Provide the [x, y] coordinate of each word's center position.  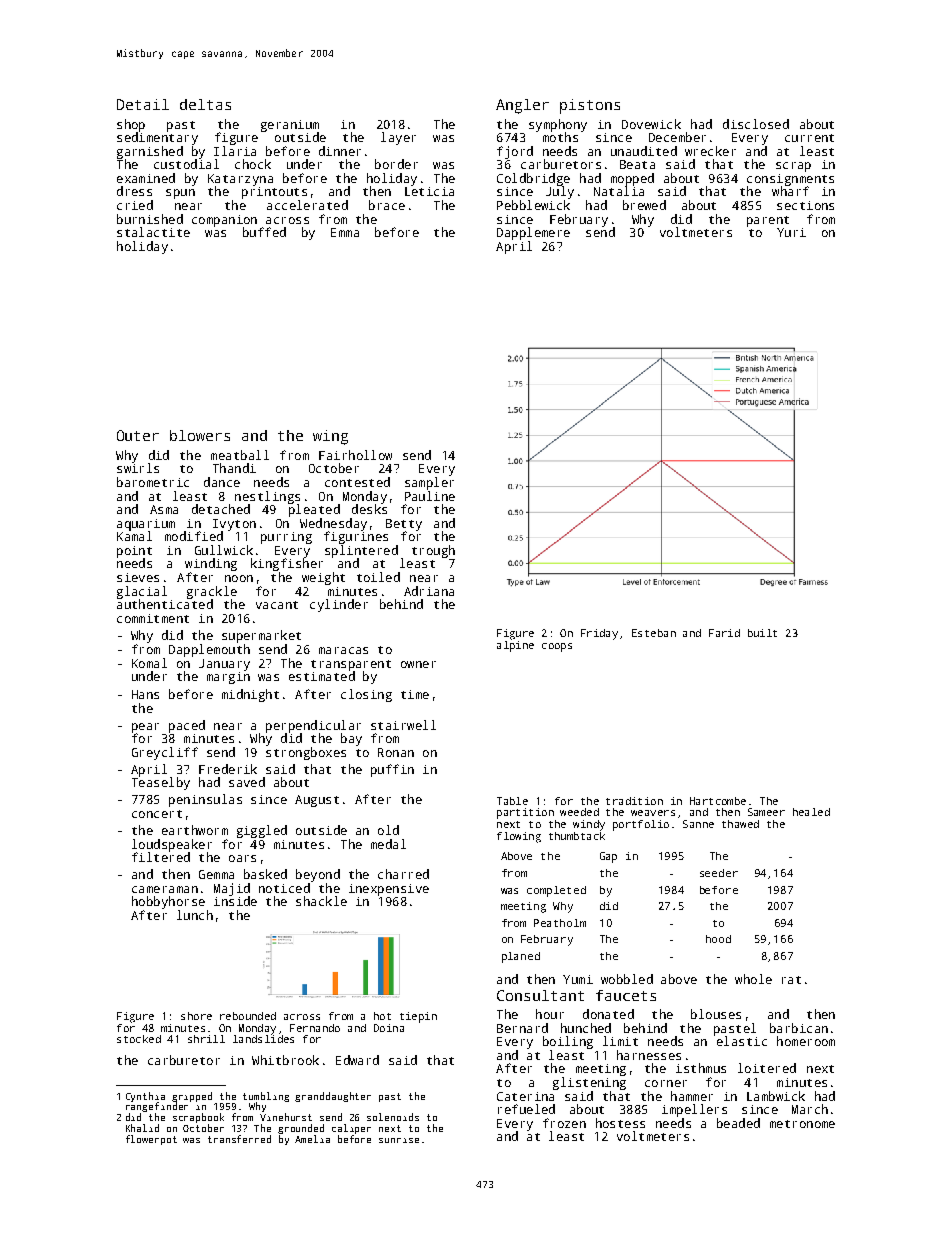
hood [718, 939]
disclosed [756, 124]
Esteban [654, 633]
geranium [290, 126]
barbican [799, 1028]
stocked [139, 1039]
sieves [138, 577]
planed [521, 957]
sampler [429, 483]
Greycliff [165, 753]
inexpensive [389, 890]
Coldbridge [533, 179]
